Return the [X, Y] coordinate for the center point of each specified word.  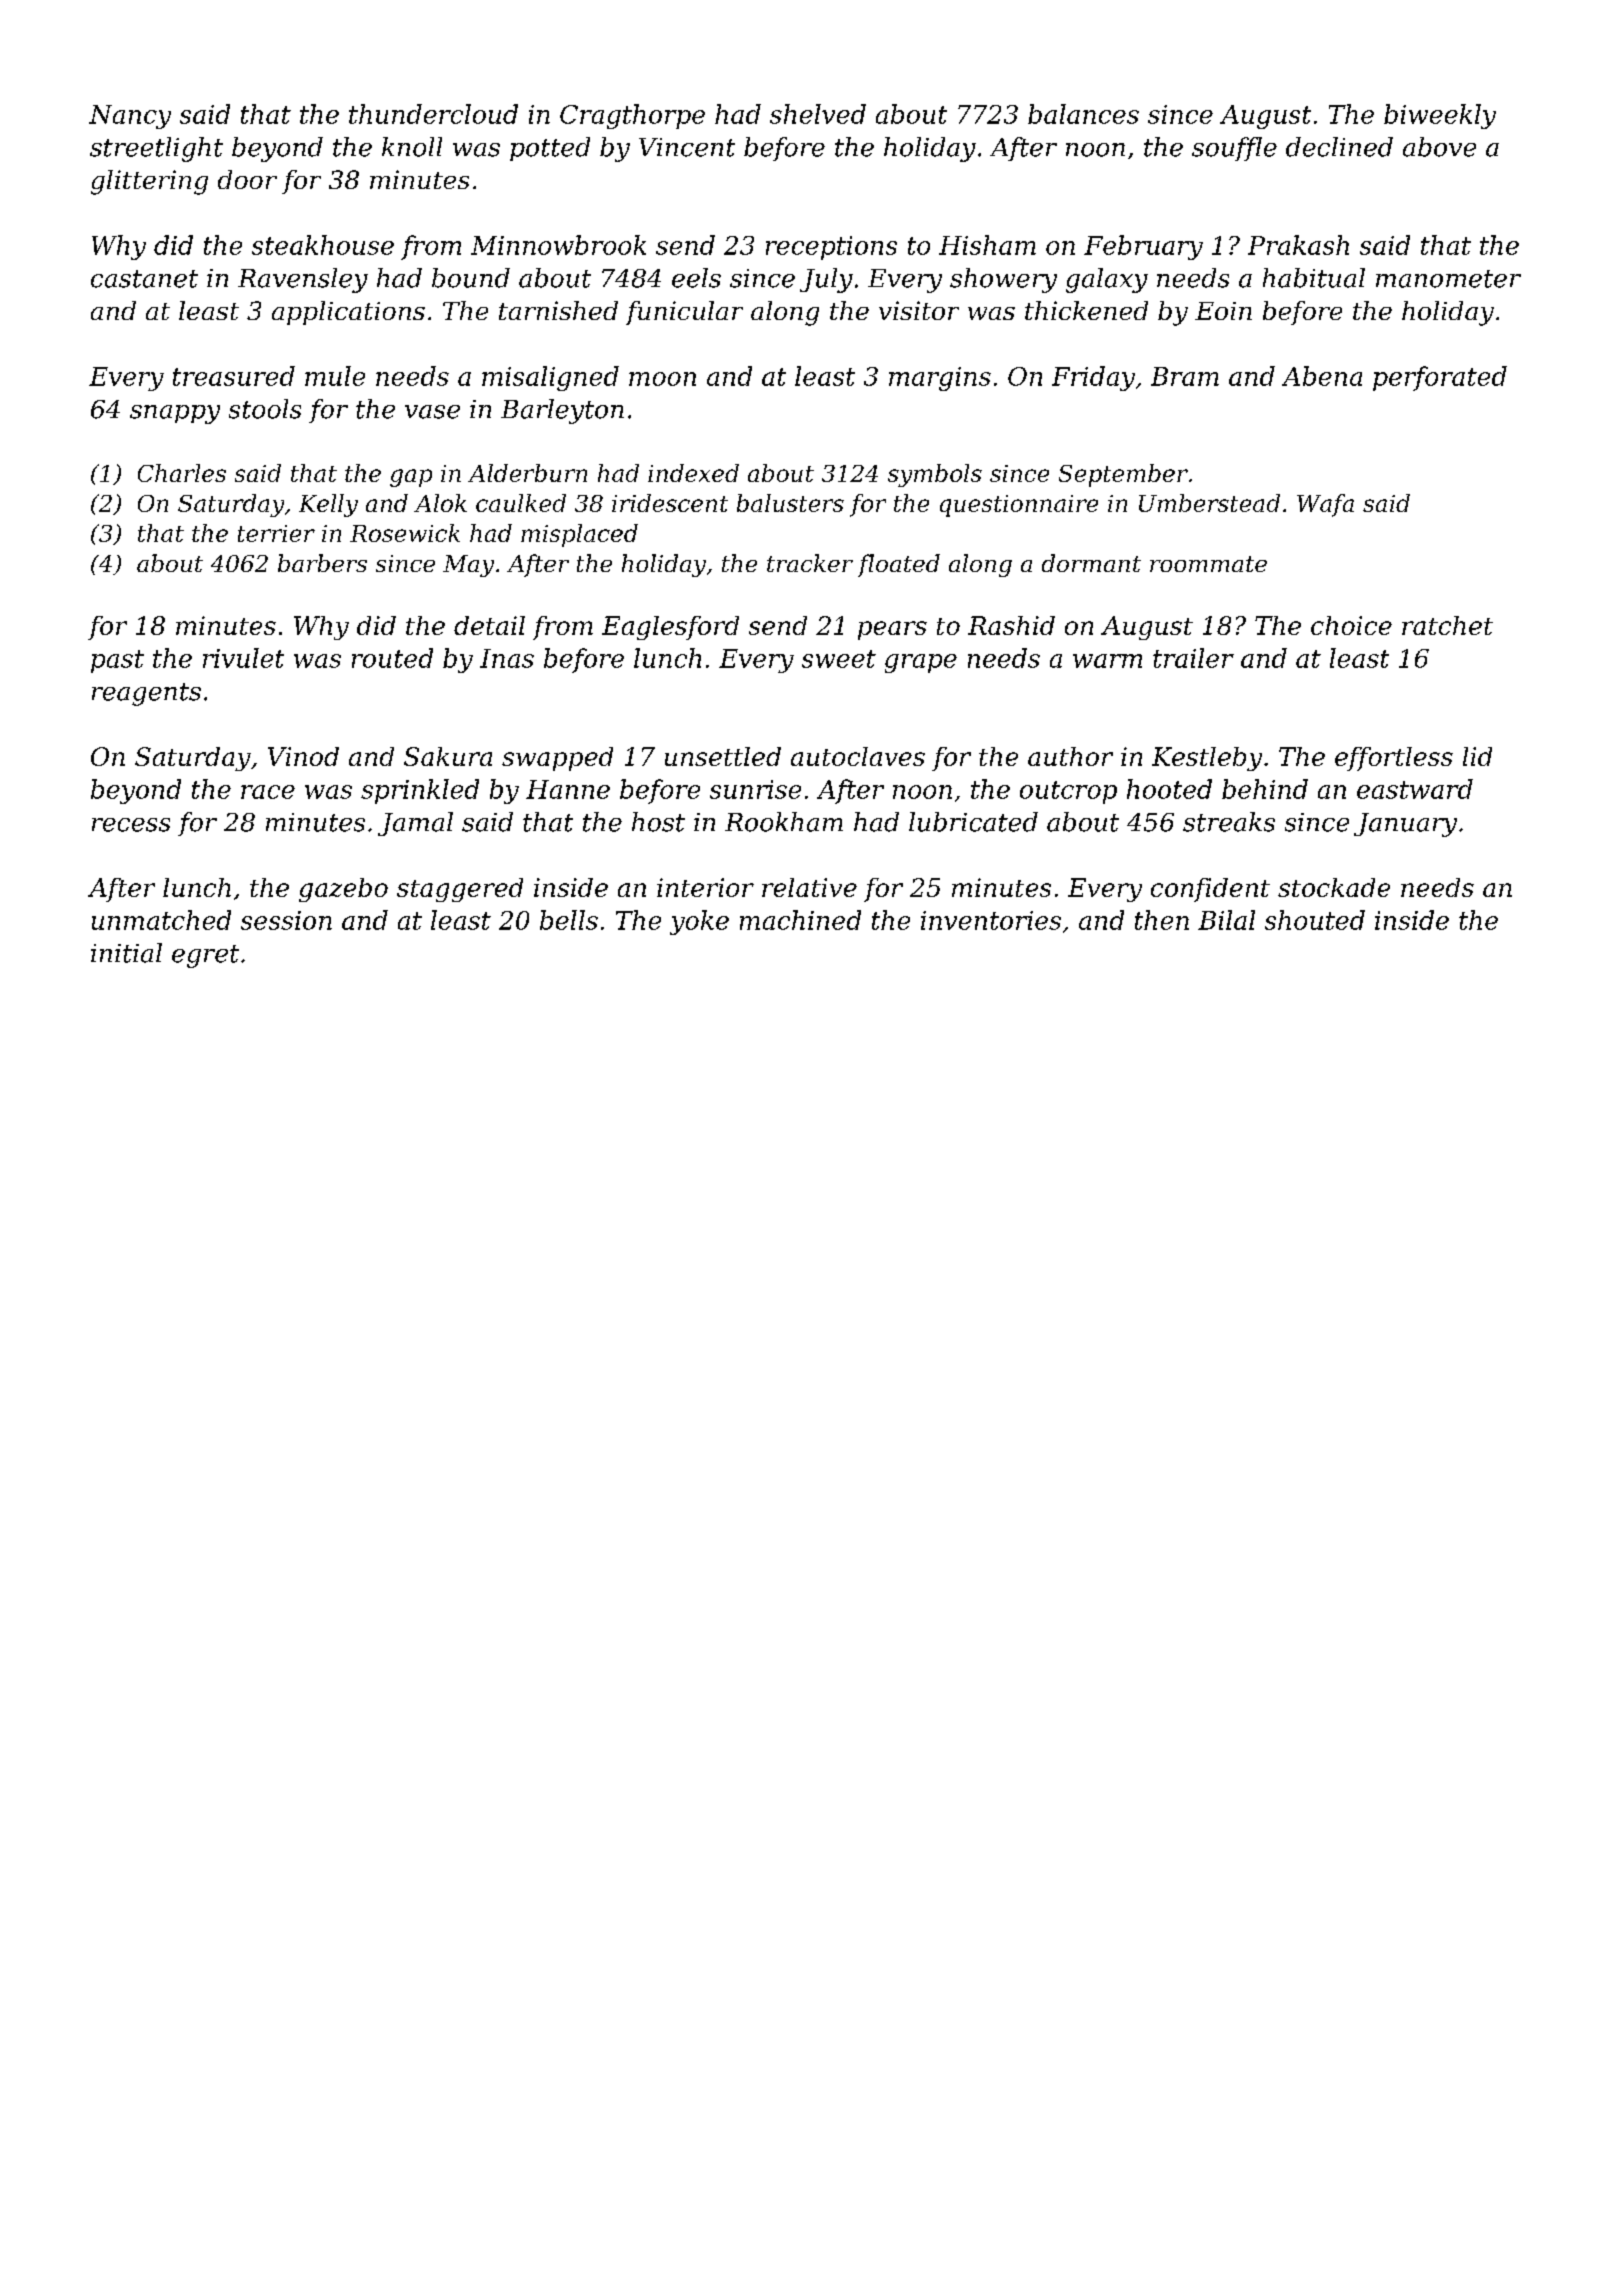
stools [265, 409]
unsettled [723, 756]
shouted [1315, 920]
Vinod [303, 756]
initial [126, 953]
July [826, 280]
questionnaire [1019, 506]
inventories [991, 920]
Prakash [1298, 245]
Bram [1185, 376]
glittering [149, 182]
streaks [1229, 822]
